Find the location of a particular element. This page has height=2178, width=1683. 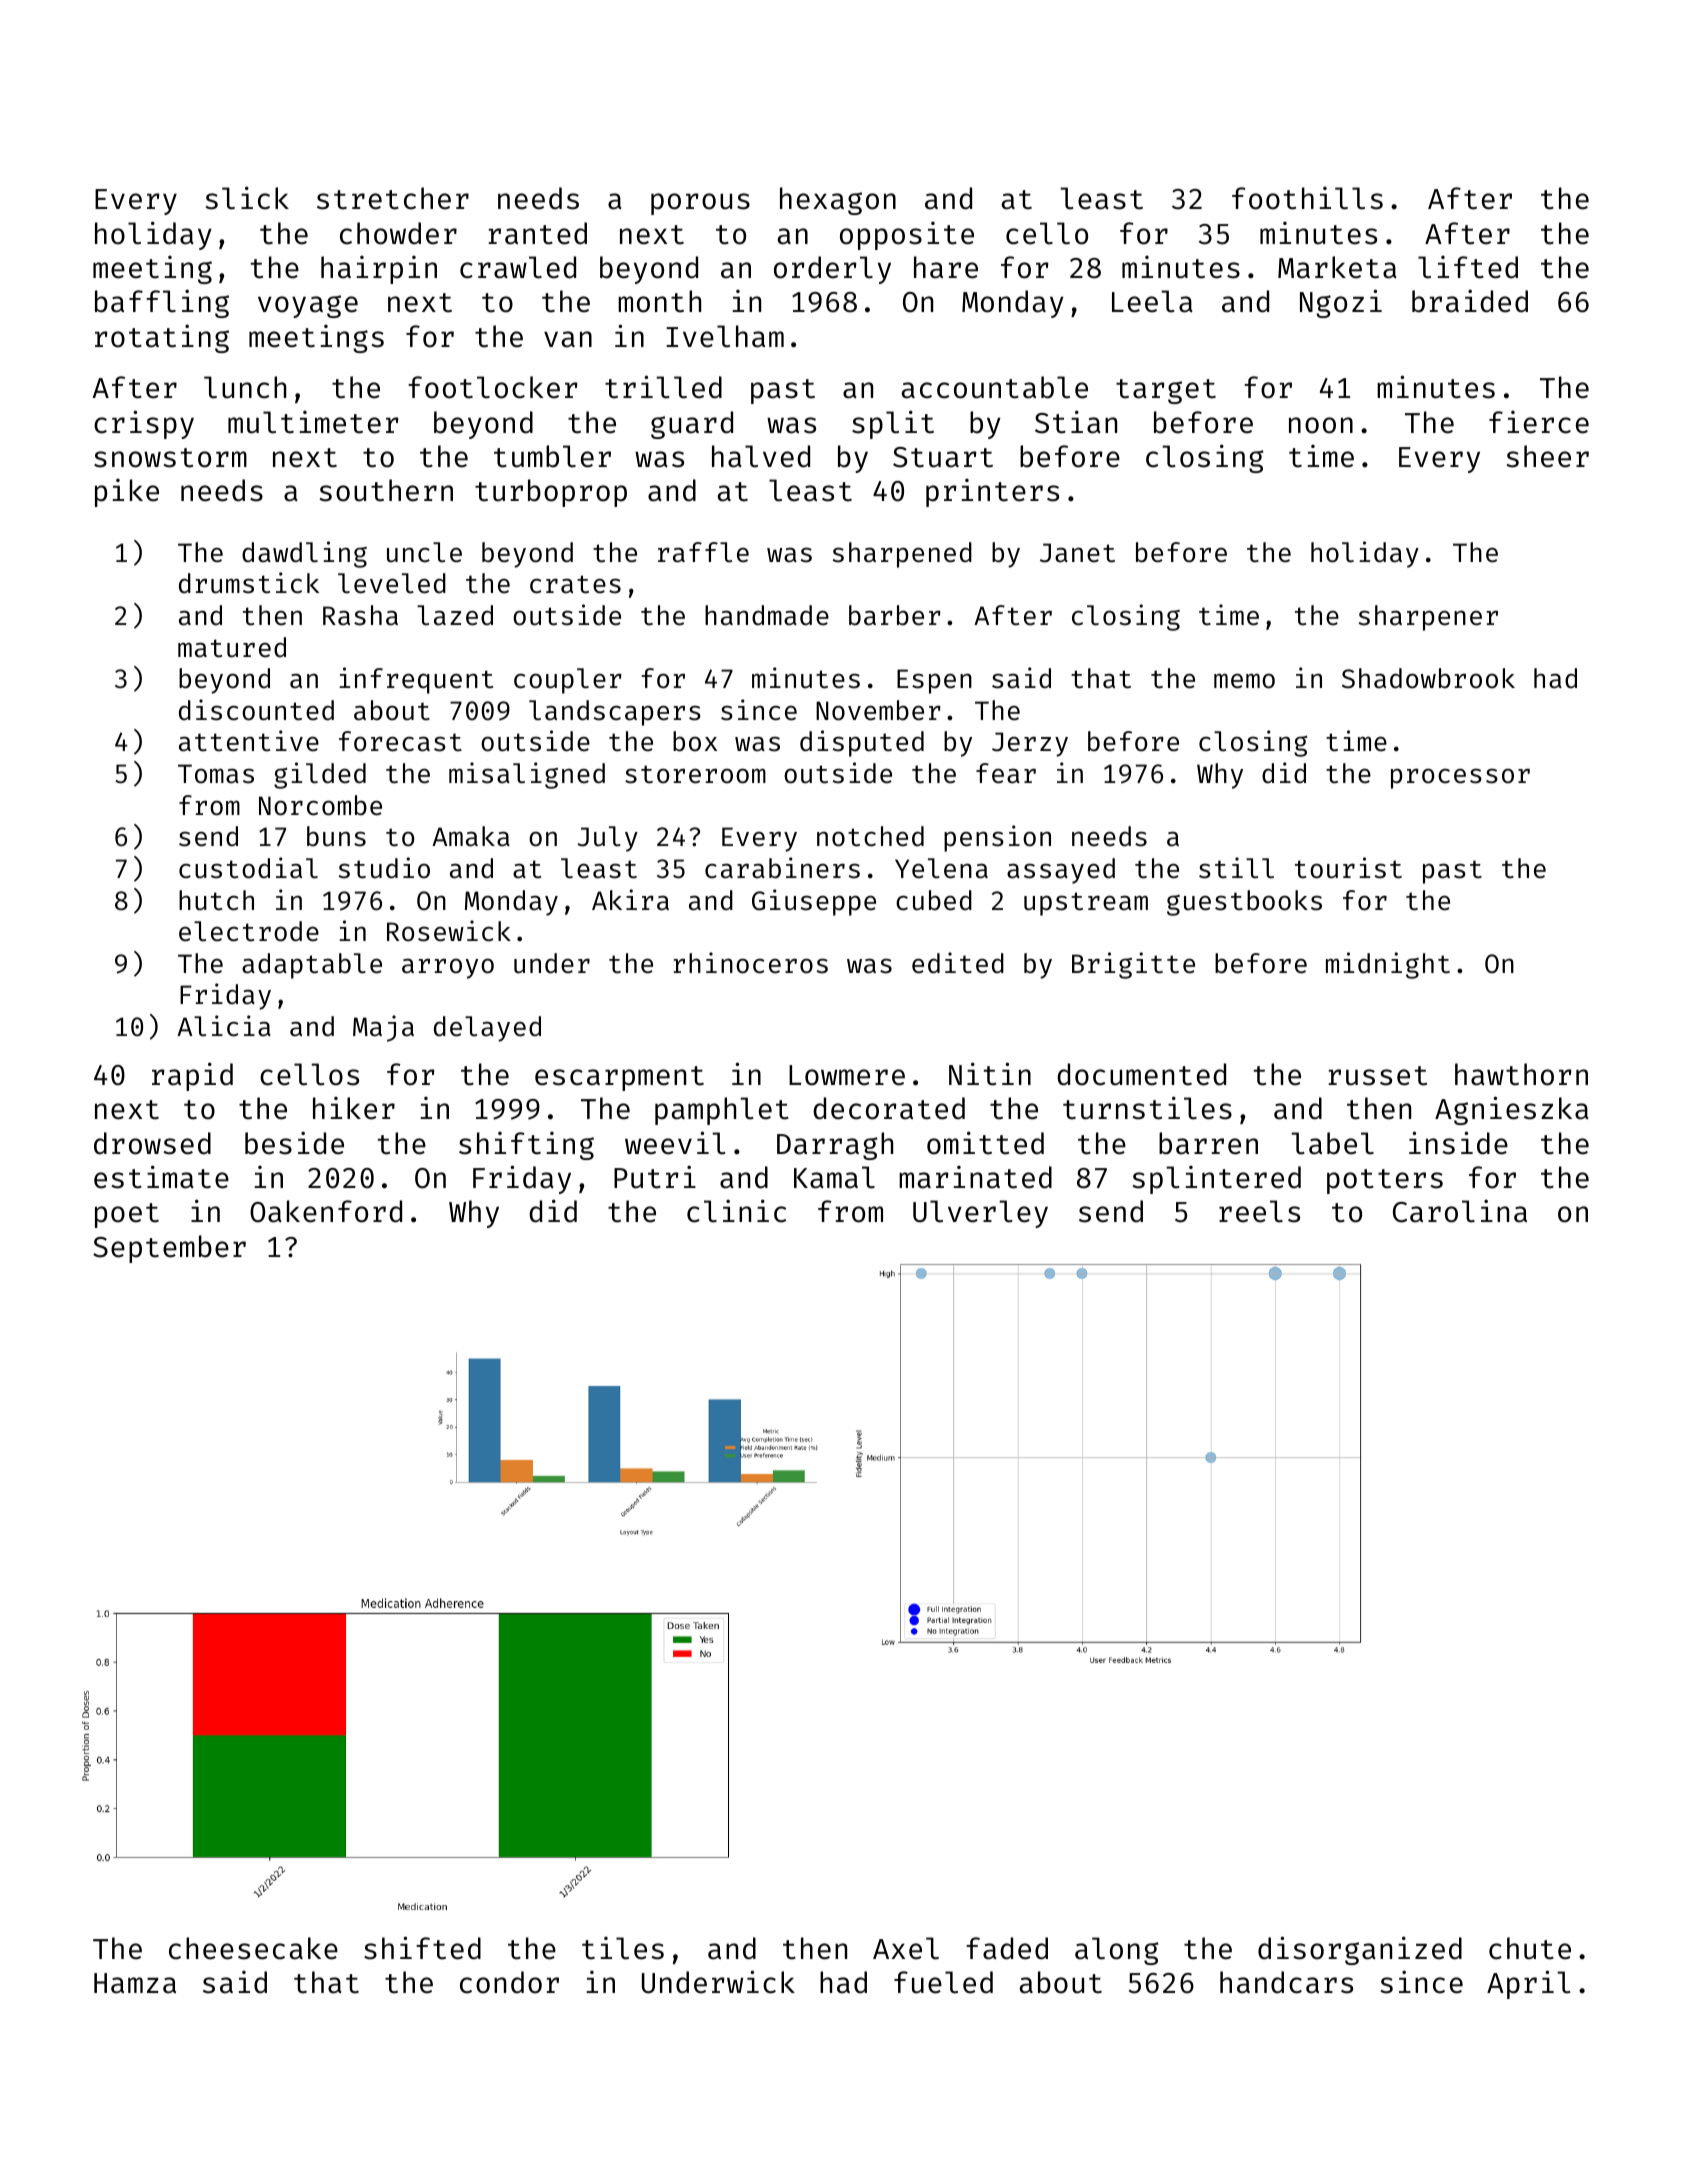

shifted is located at coordinates (422, 1948).
